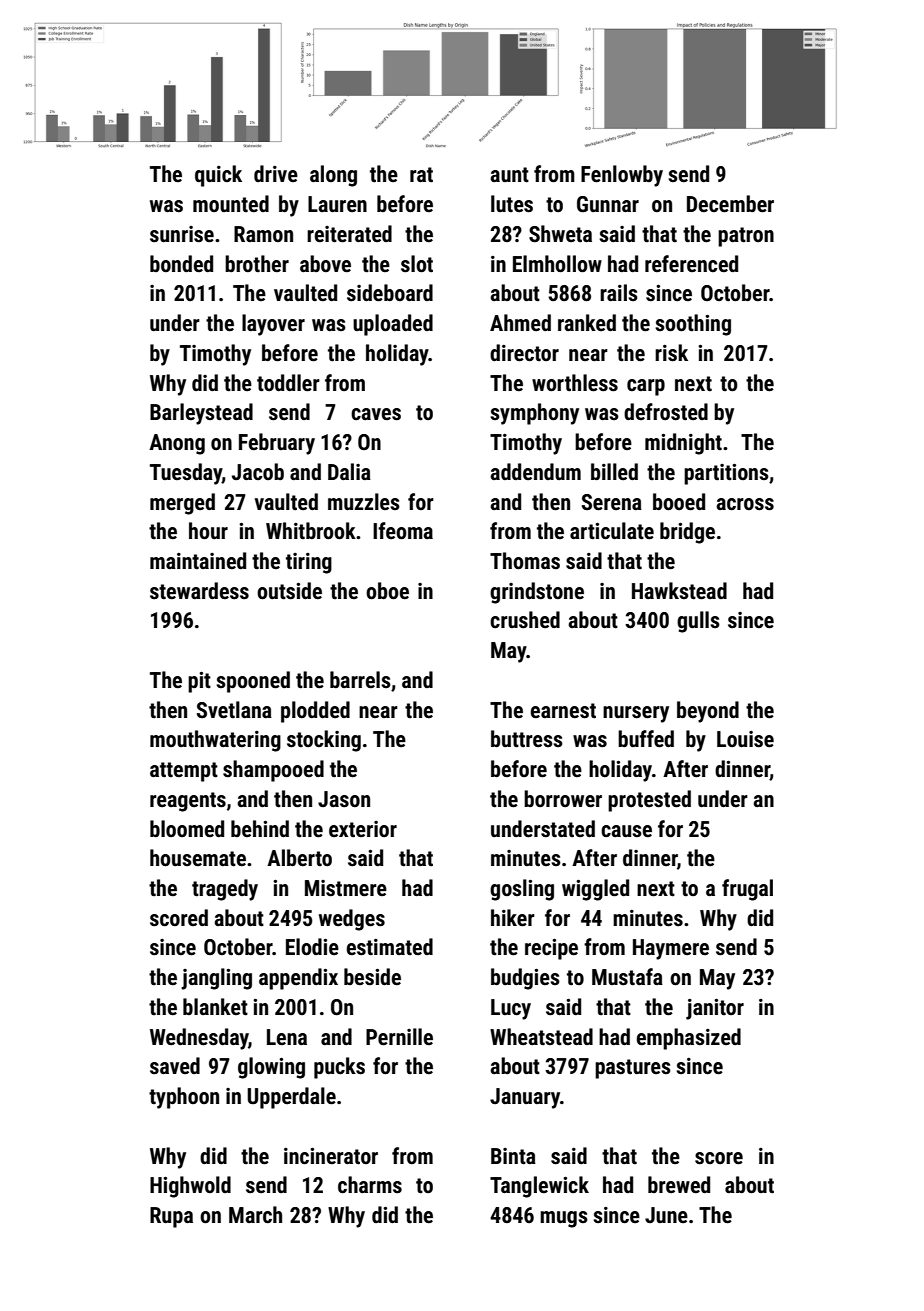 This image has width=924, height=1311. Describe the element at coordinates (622, 176) in the image. I see `Fenlowby` at that location.
